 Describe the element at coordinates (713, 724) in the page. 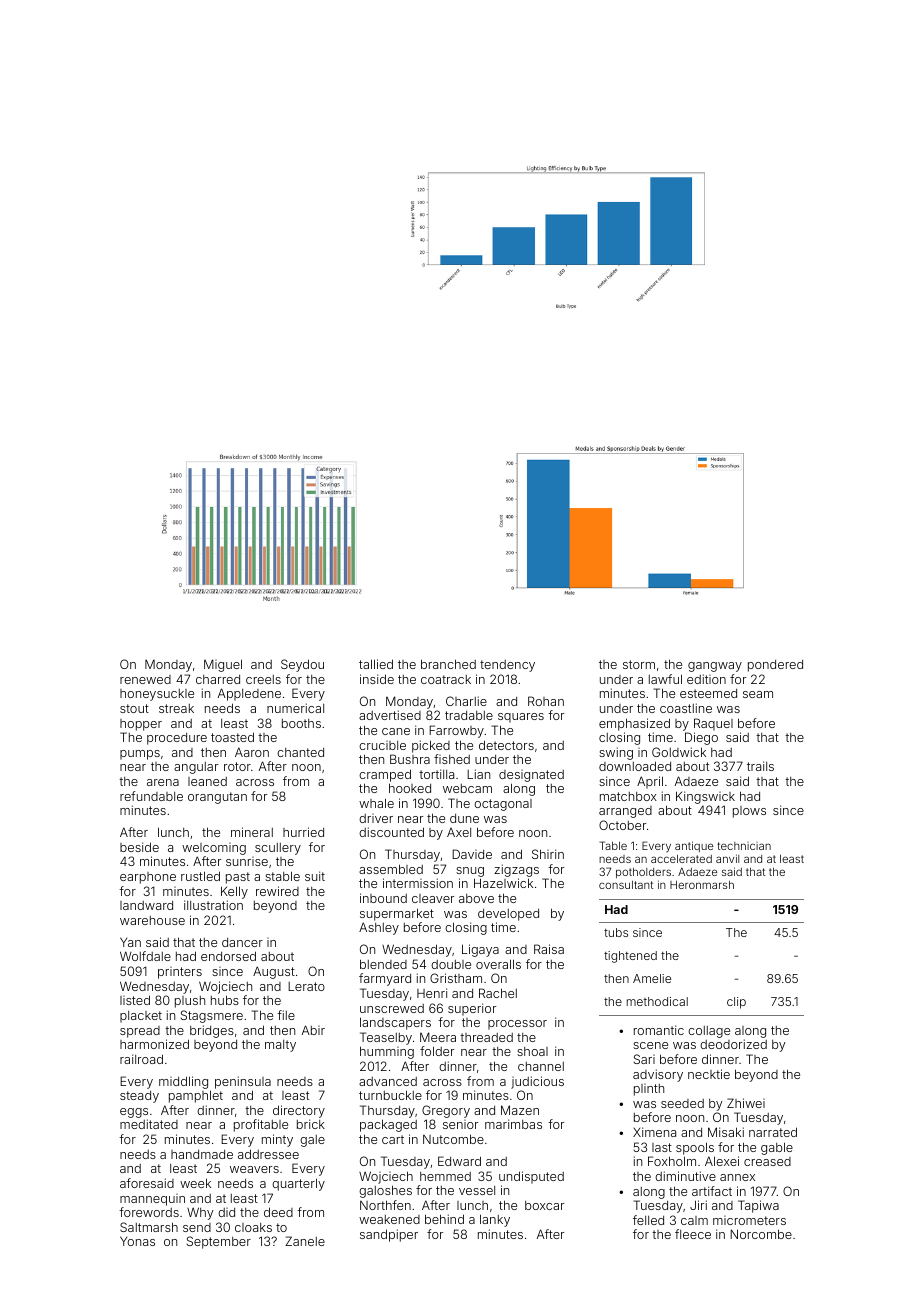

I see `Raquel` at that location.
